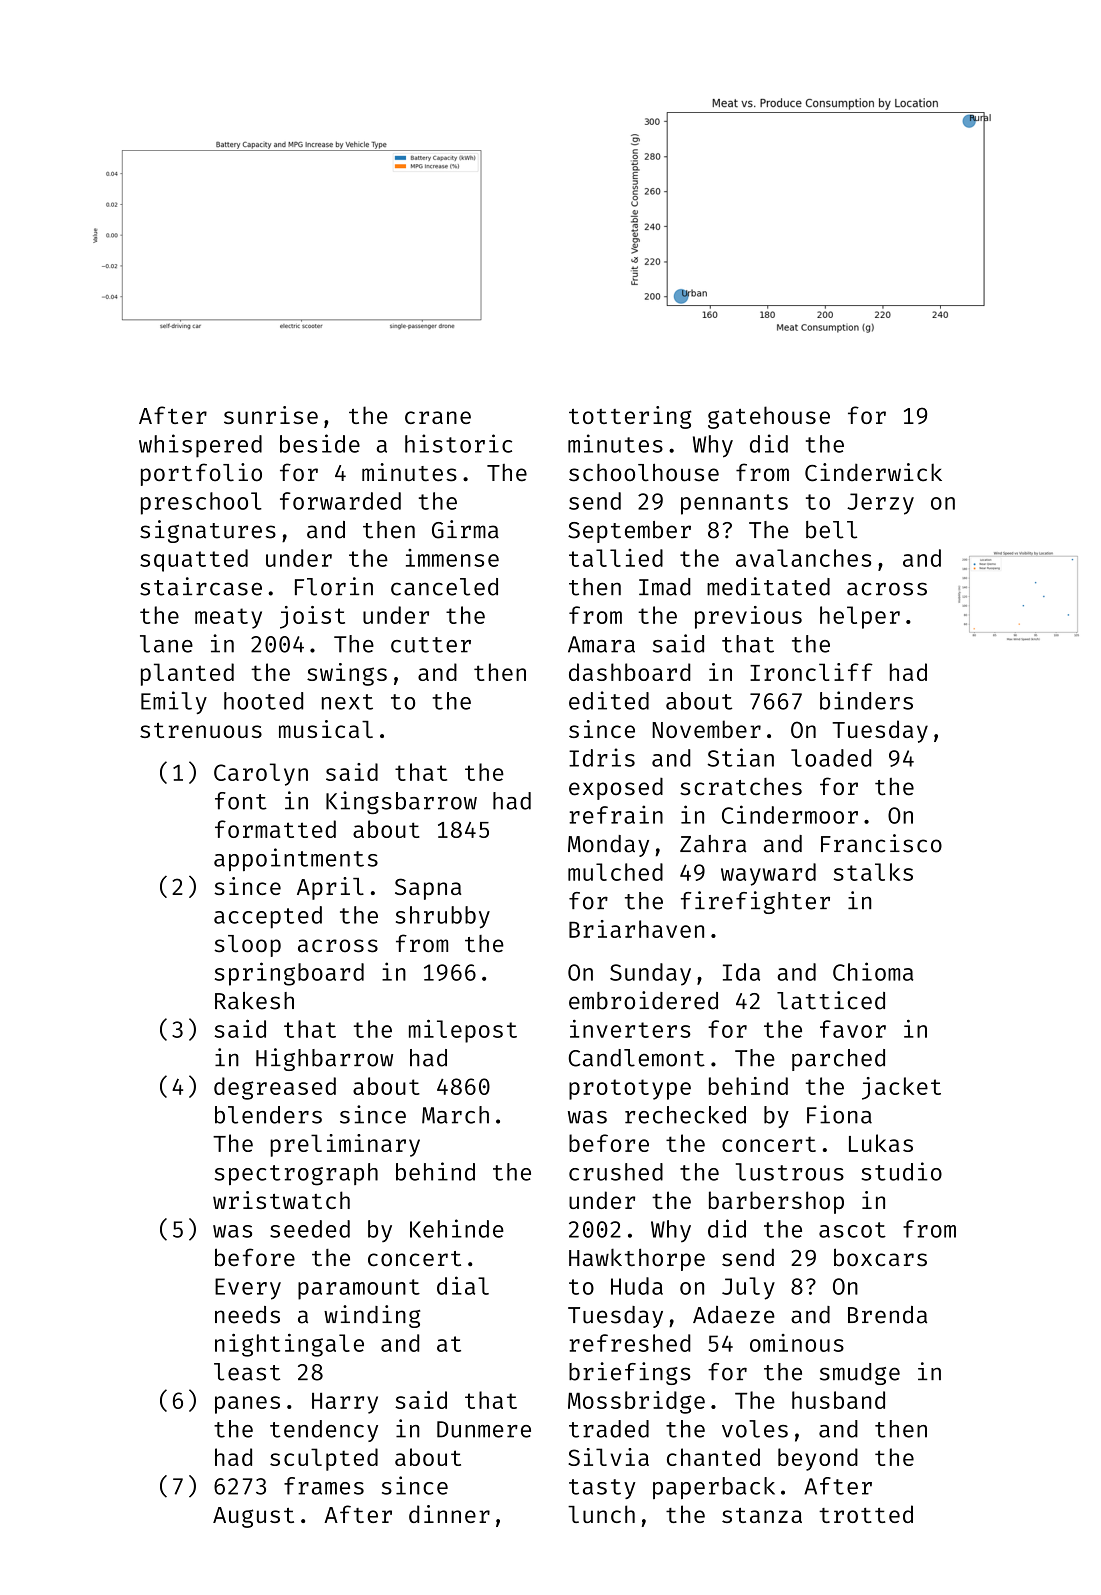 The height and width of the screenshot is (1595, 1101). Describe the element at coordinates (616, 558) in the screenshot. I see `tallied` at that location.
